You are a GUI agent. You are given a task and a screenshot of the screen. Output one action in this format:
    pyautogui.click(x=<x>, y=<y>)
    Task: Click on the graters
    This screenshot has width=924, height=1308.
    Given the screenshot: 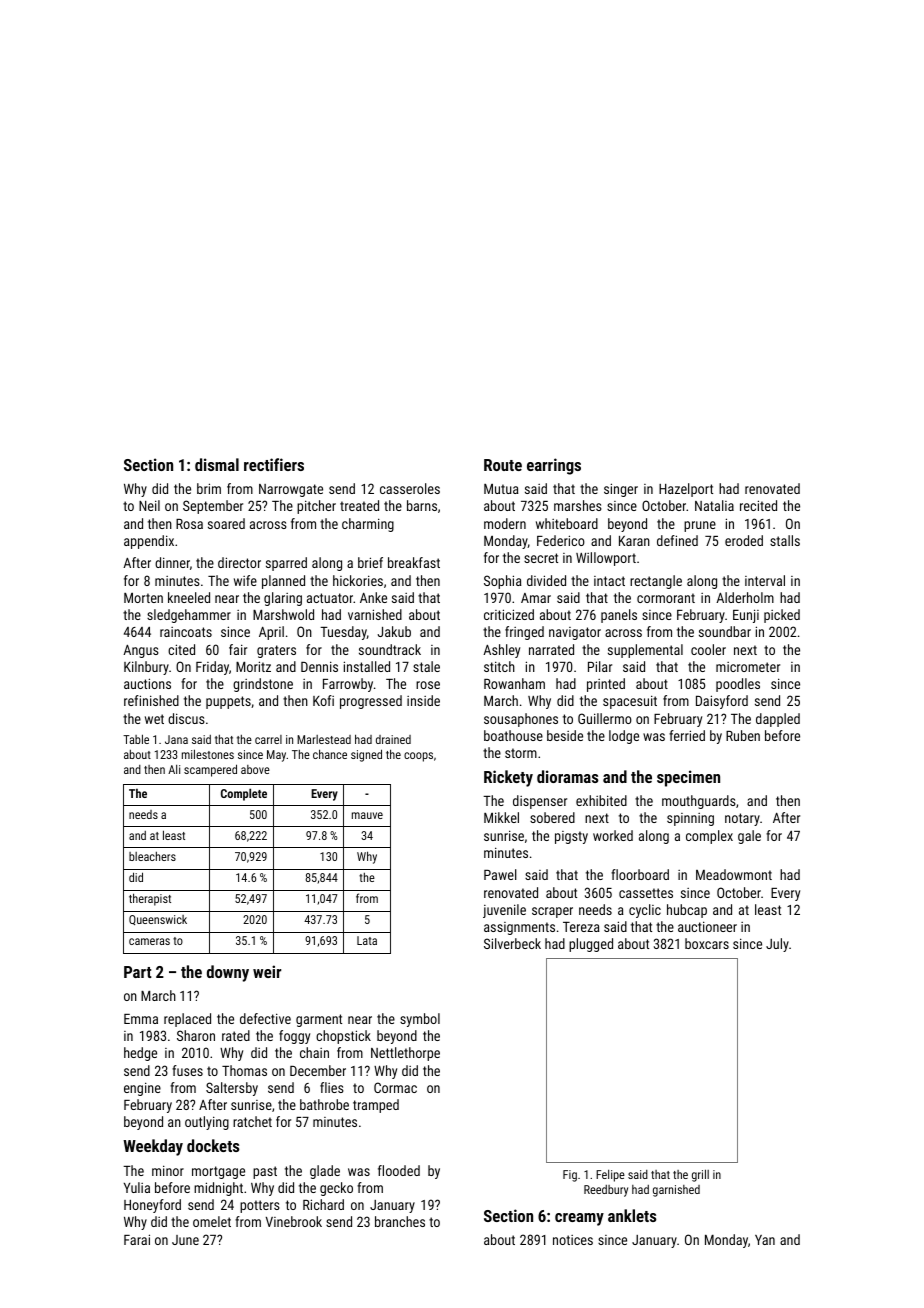 What is the action you would take?
    pyautogui.click(x=276, y=651)
